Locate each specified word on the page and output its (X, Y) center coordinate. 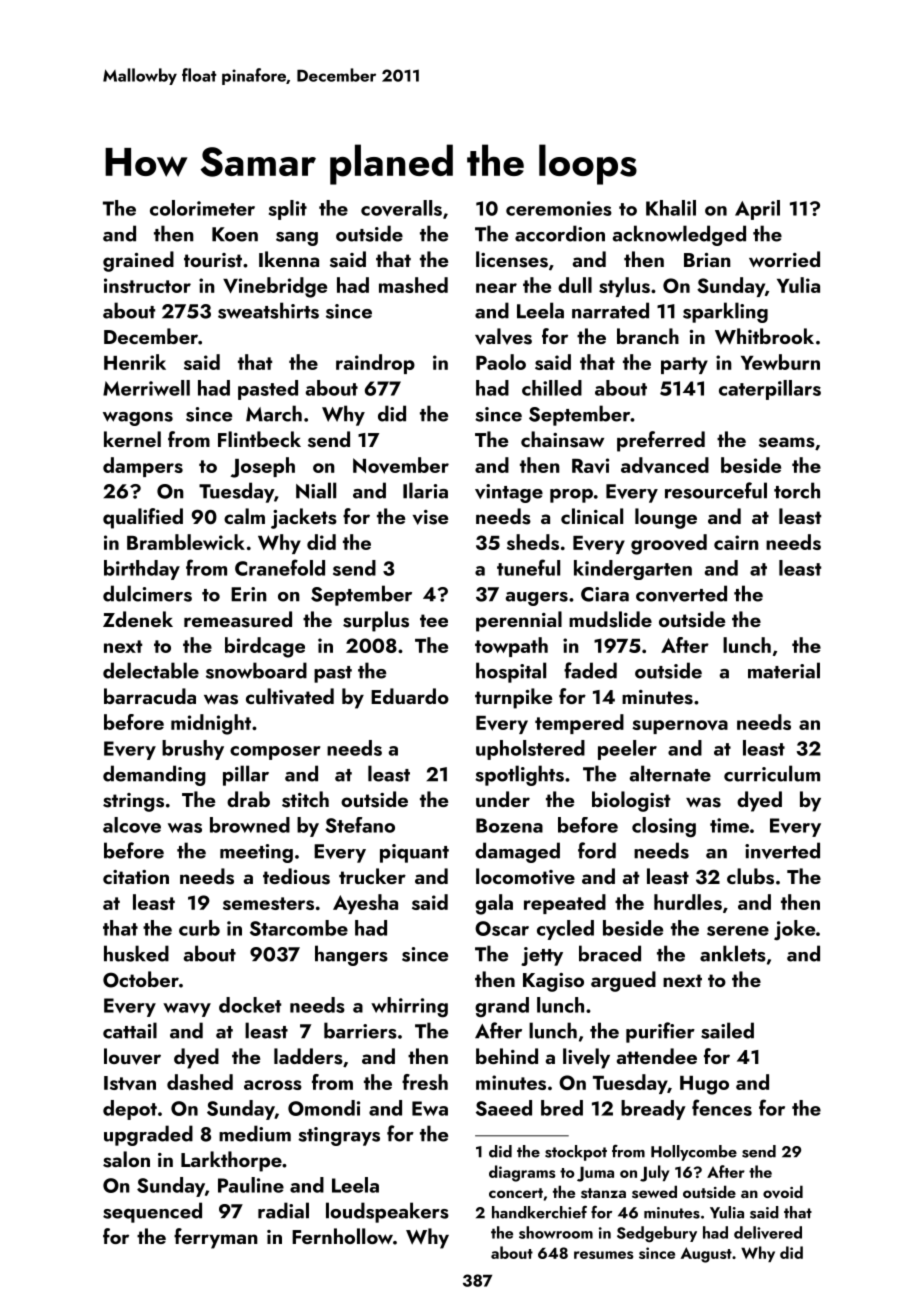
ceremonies (559, 208)
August (706, 1255)
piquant (414, 853)
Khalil (671, 208)
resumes (604, 1255)
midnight (211, 724)
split (288, 210)
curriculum (772, 773)
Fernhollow (342, 1236)
